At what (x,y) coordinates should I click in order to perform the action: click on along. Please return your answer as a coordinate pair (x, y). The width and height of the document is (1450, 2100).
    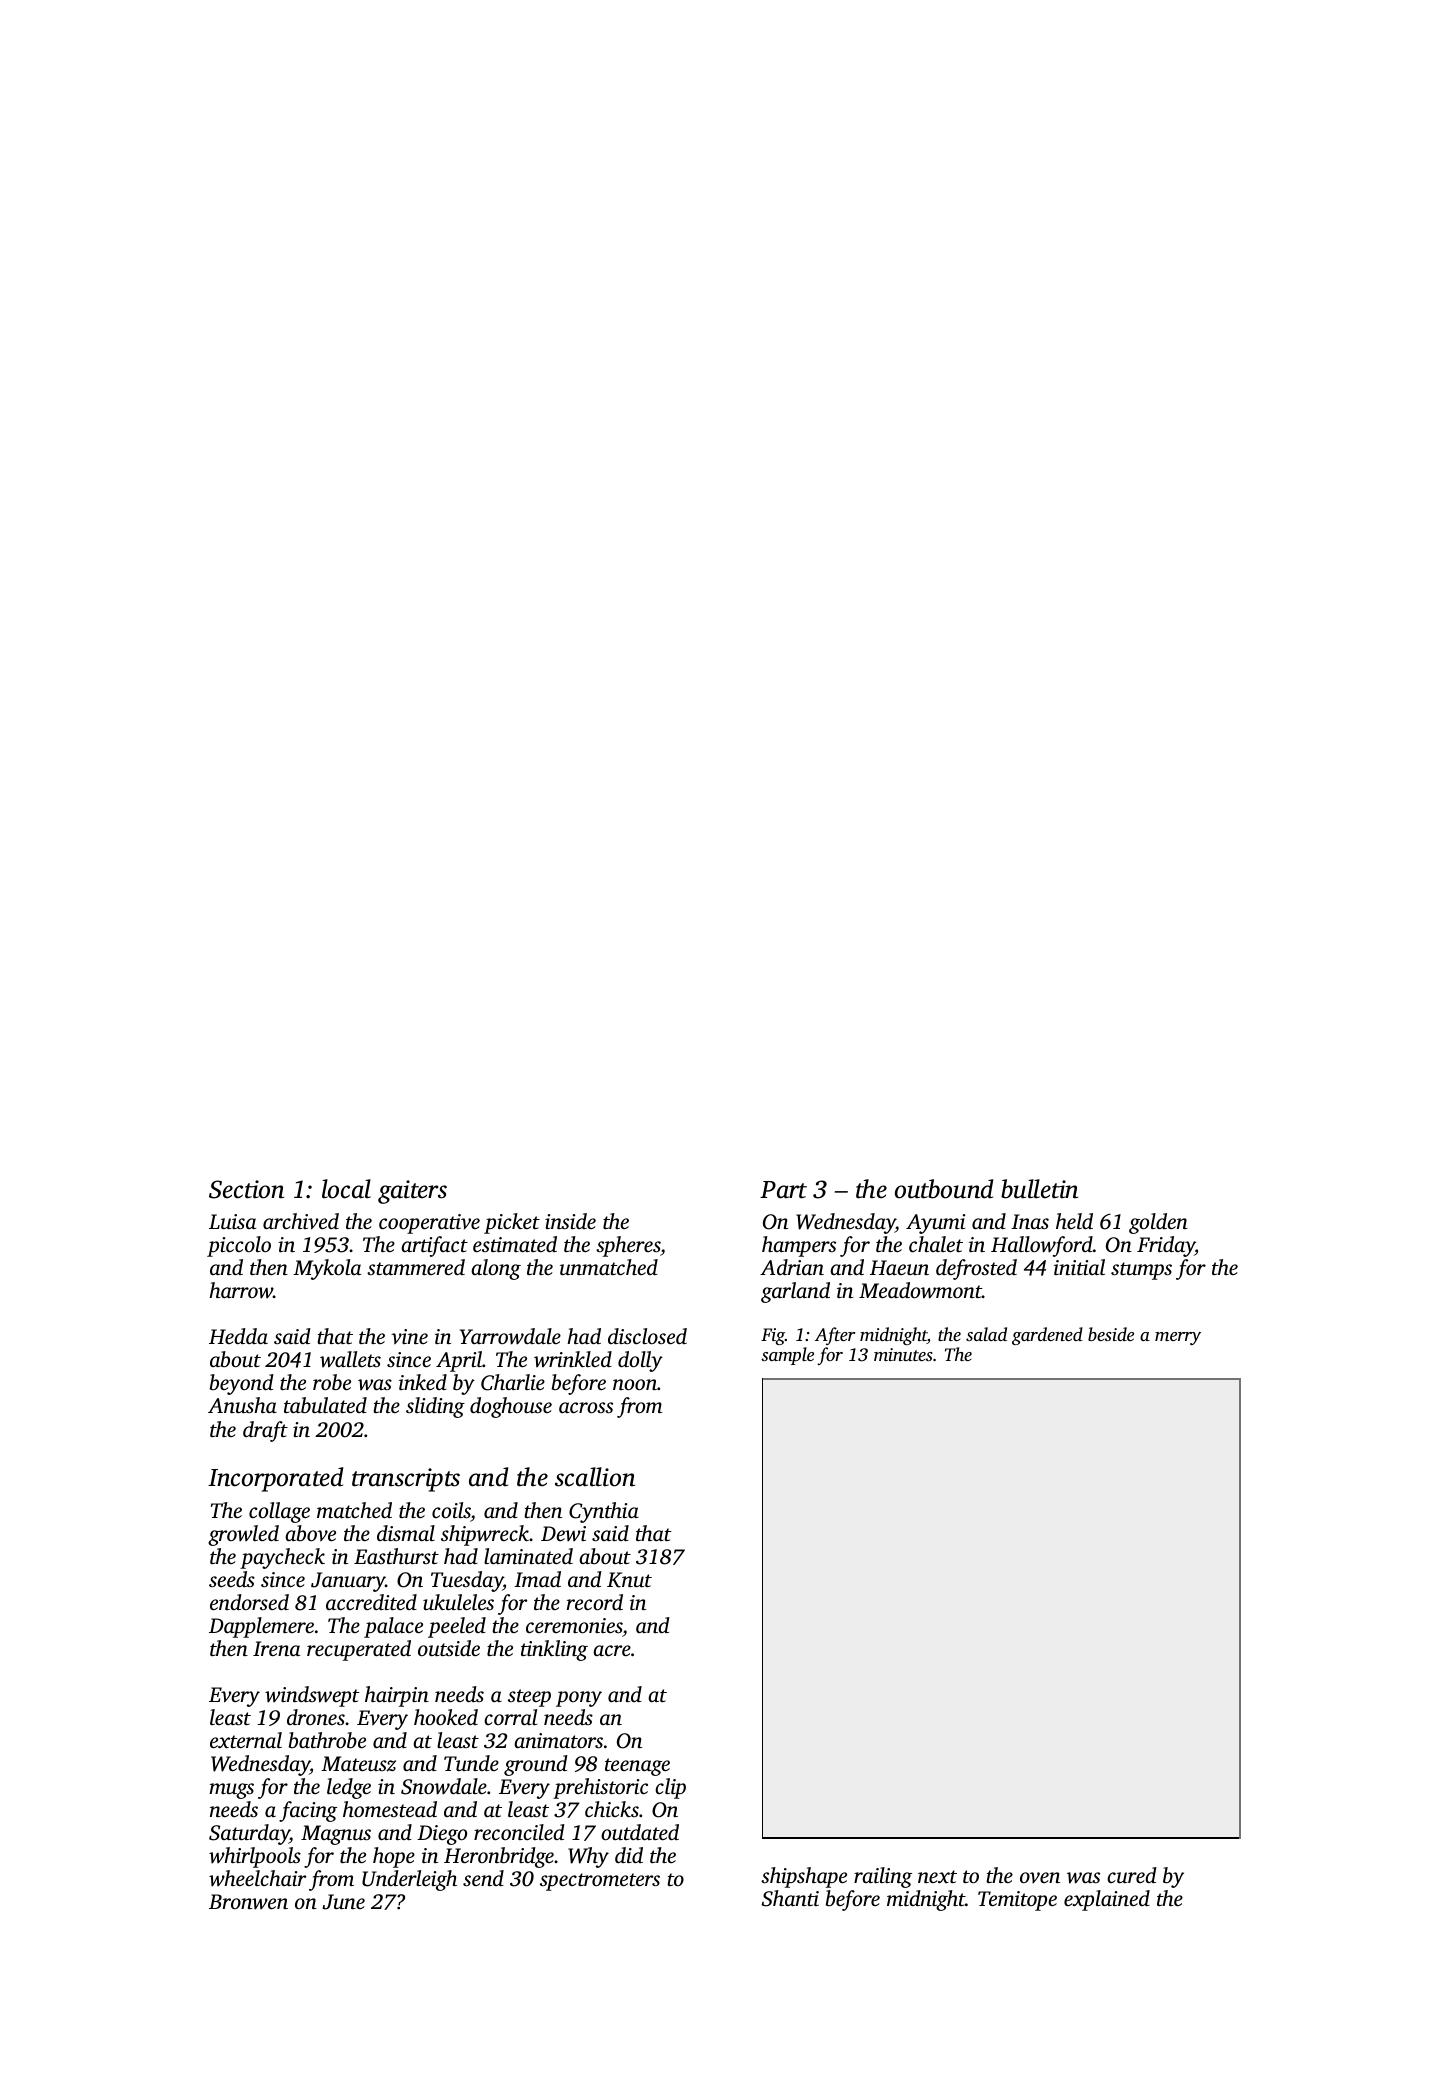
    Looking at the image, I should click on (496, 1269).
